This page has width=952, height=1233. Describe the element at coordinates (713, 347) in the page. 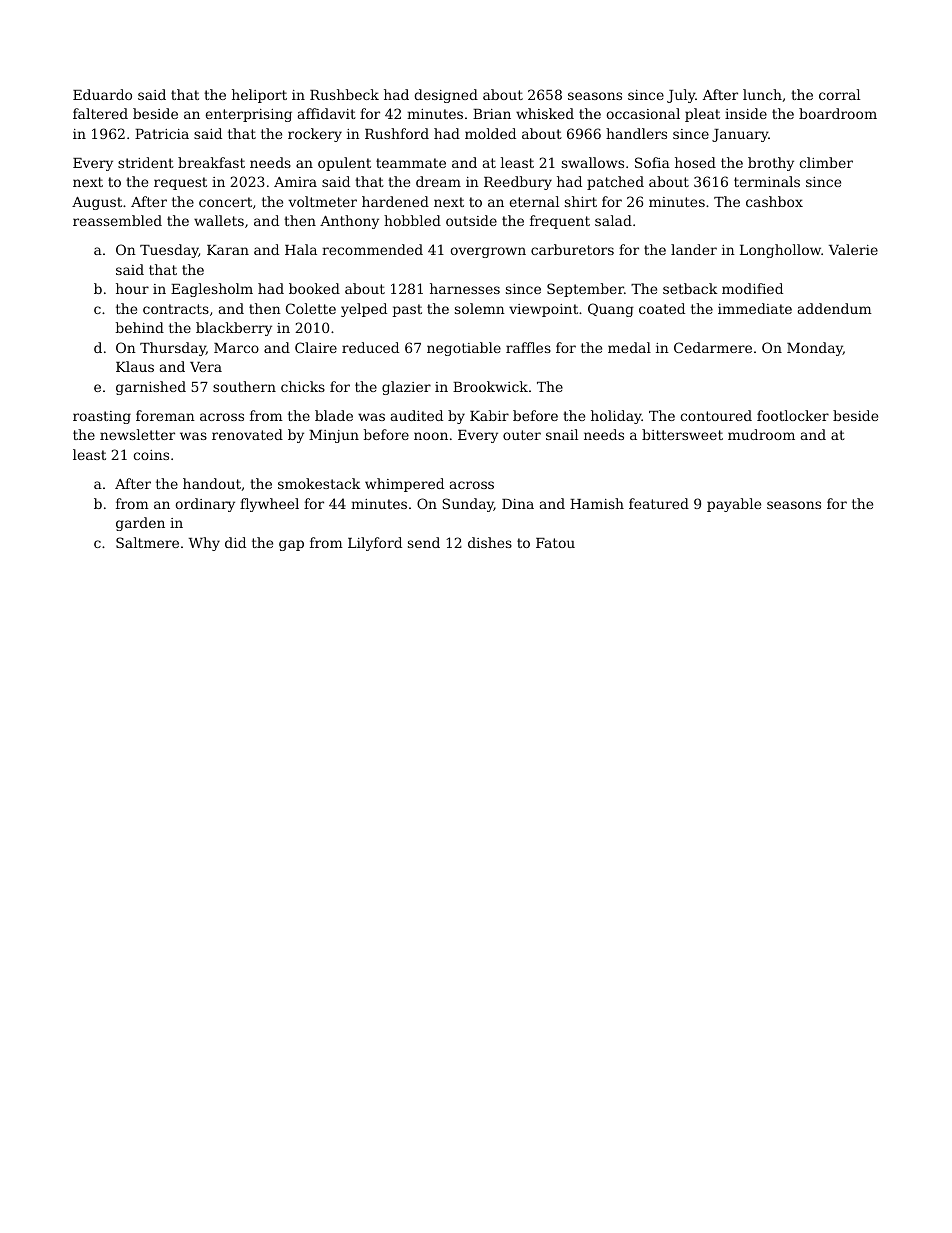

I see `Cedarmere` at that location.
